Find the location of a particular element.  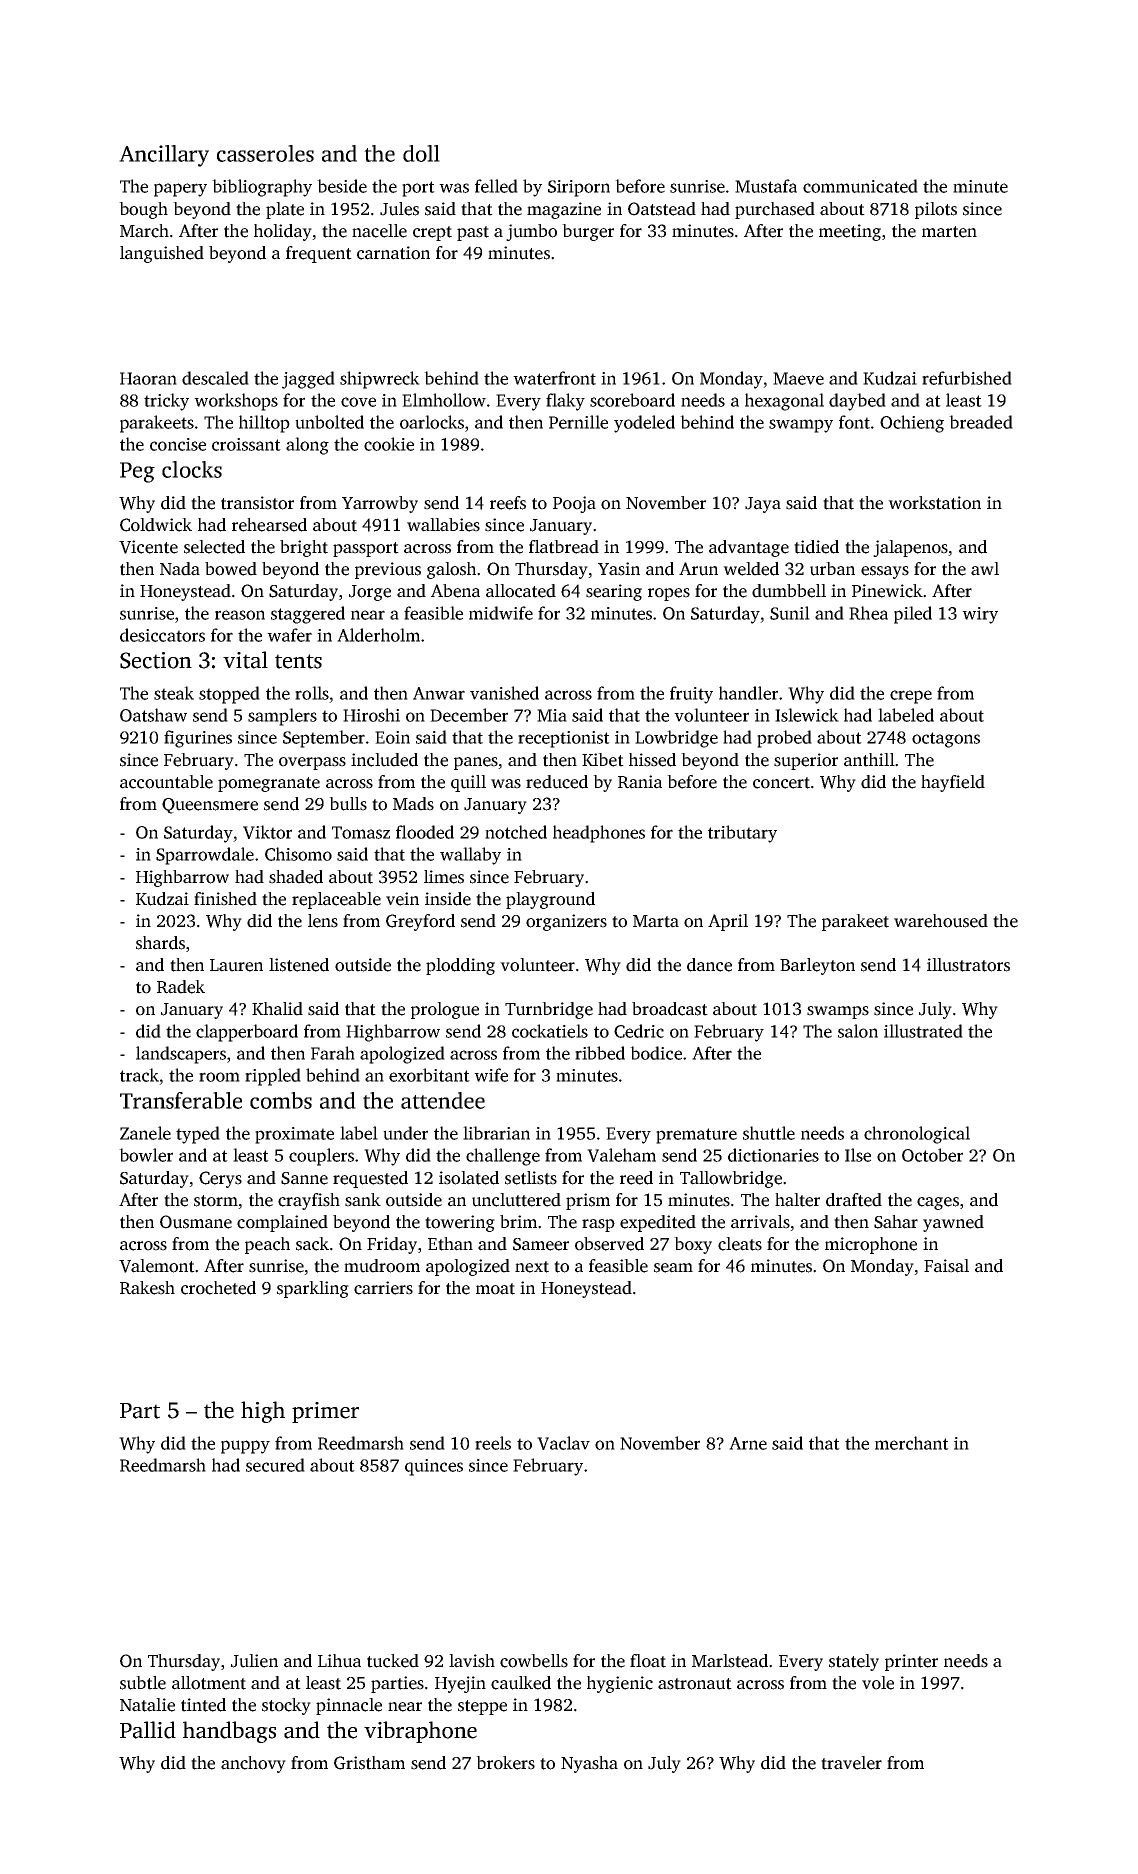

nacelle is located at coordinates (379, 231).
